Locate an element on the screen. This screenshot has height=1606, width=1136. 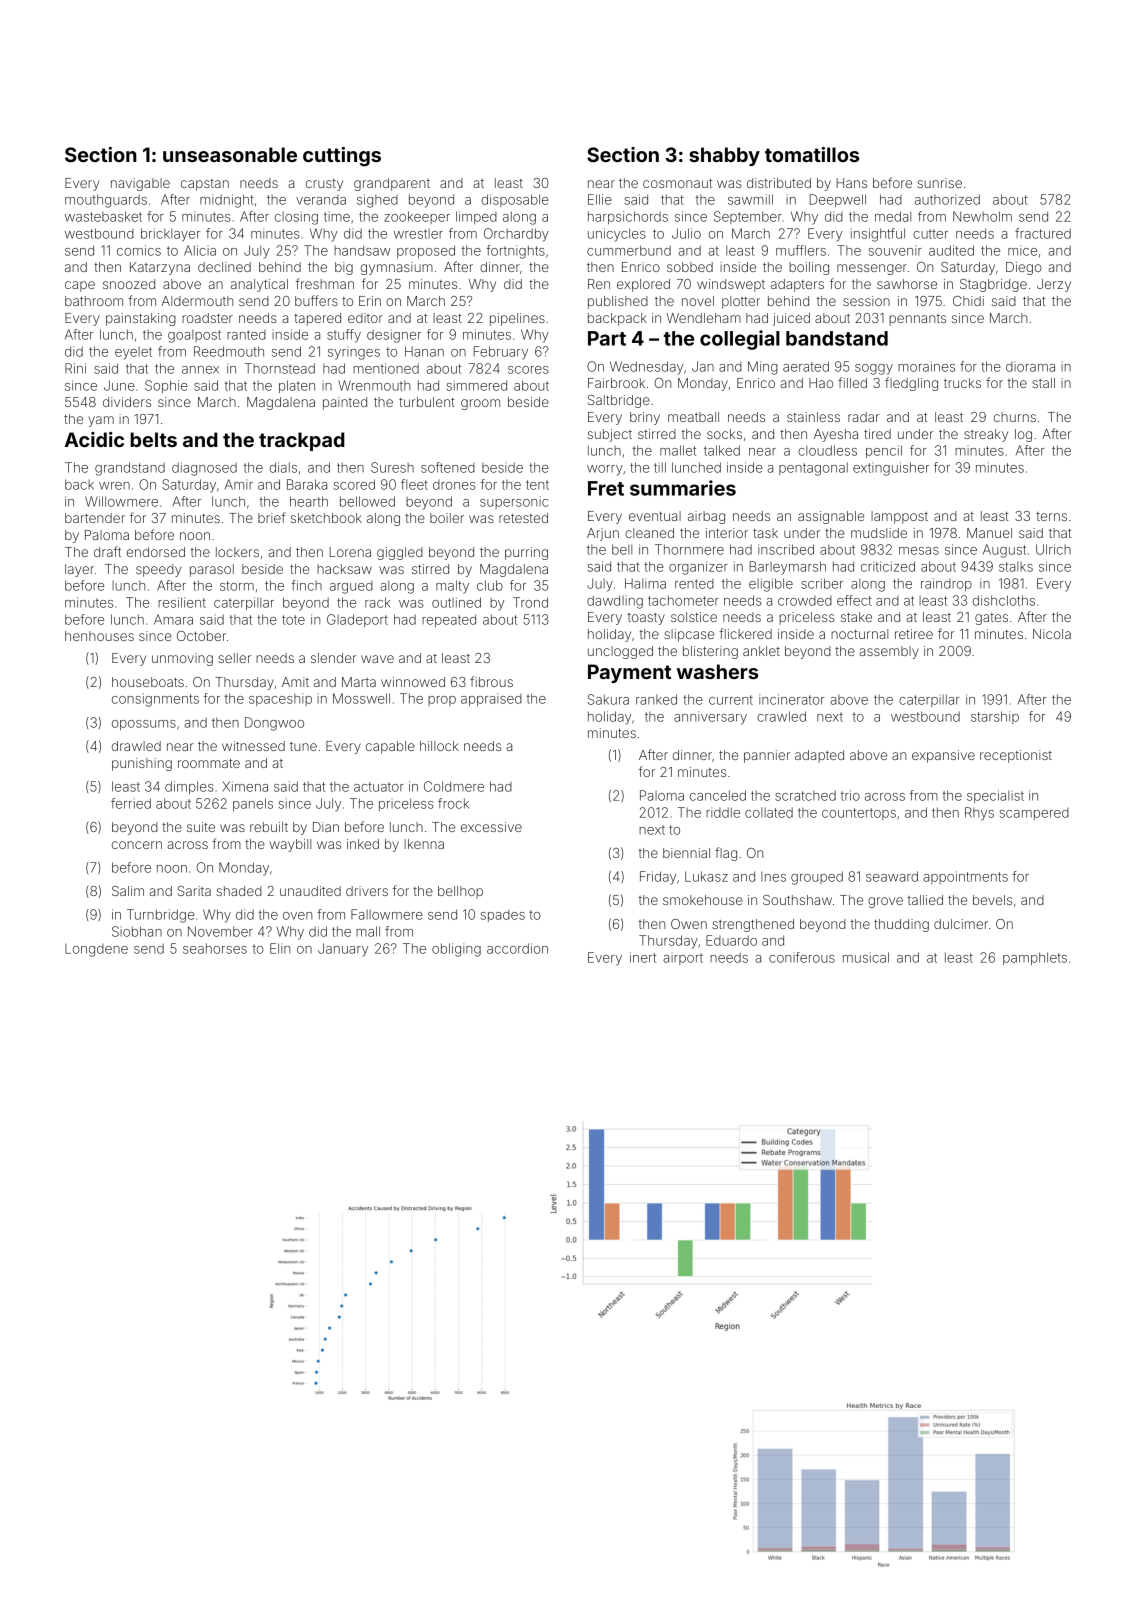
cummerbund is located at coordinates (629, 250).
